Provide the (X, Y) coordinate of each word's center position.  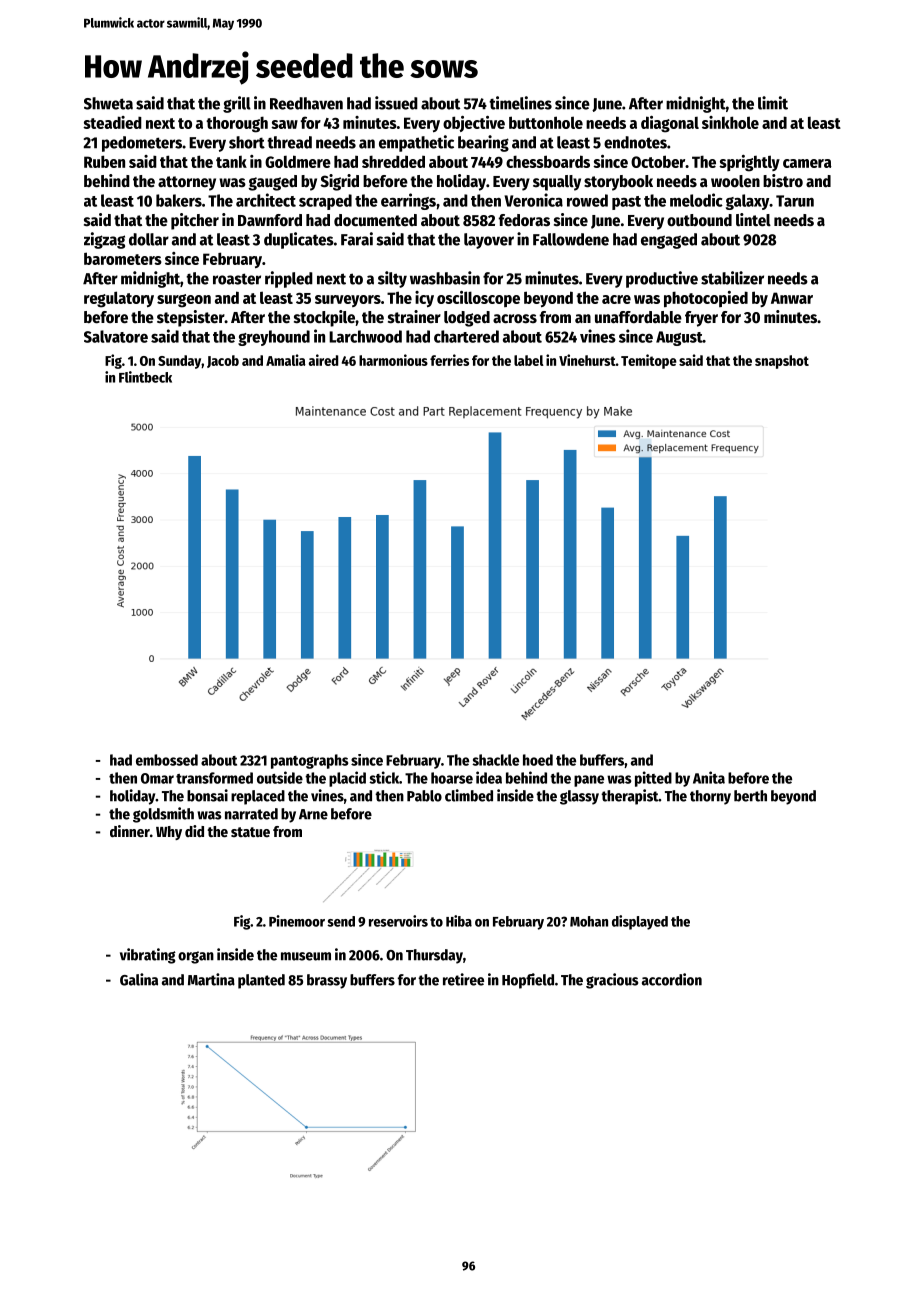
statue (250, 832)
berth (750, 796)
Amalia (286, 360)
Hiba (459, 921)
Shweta (108, 103)
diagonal (670, 124)
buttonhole (546, 122)
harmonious (393, 360)
